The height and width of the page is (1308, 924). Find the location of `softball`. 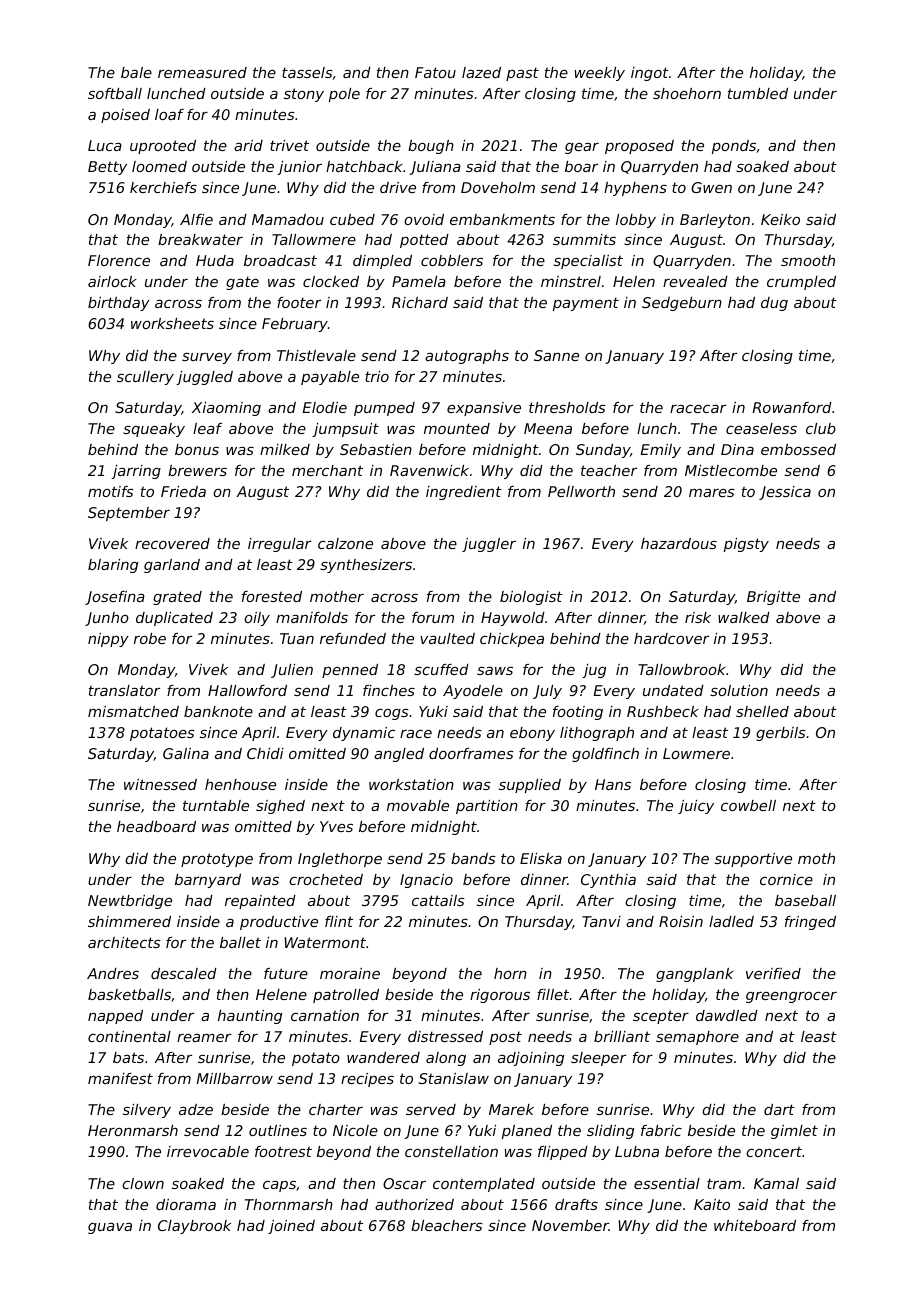

softball is located at coordinates (115, 93).
